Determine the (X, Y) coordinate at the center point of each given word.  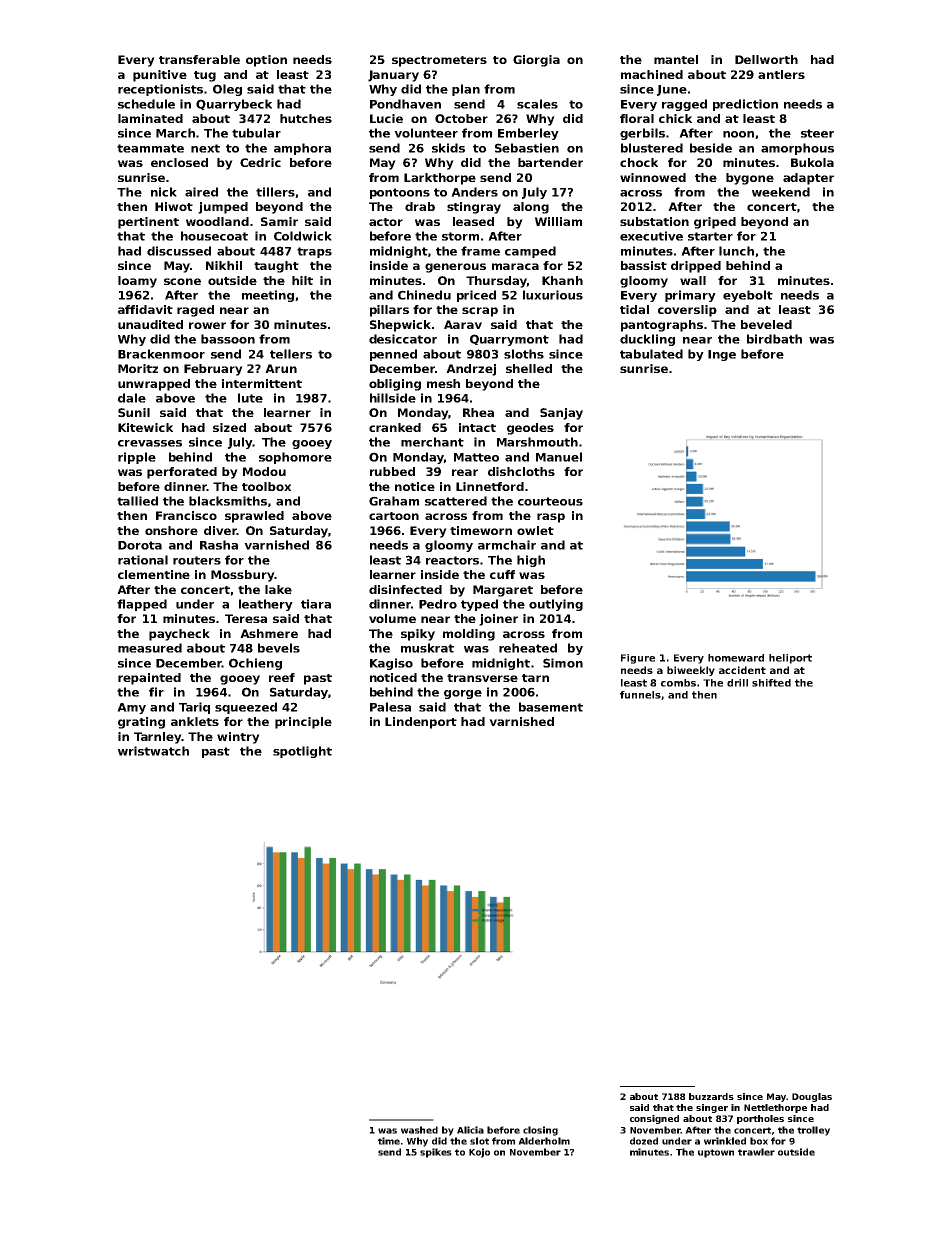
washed (419, 1130)
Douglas (812, 1097)
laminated (150, 118)
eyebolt (748, 296)
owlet (535, 530)
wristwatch (153, 751)
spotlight (302, 752)
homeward (736, 658)
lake (278, 589)
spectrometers (439, 61)
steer (817, 133)
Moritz (138, 368)
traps (314, 252)
